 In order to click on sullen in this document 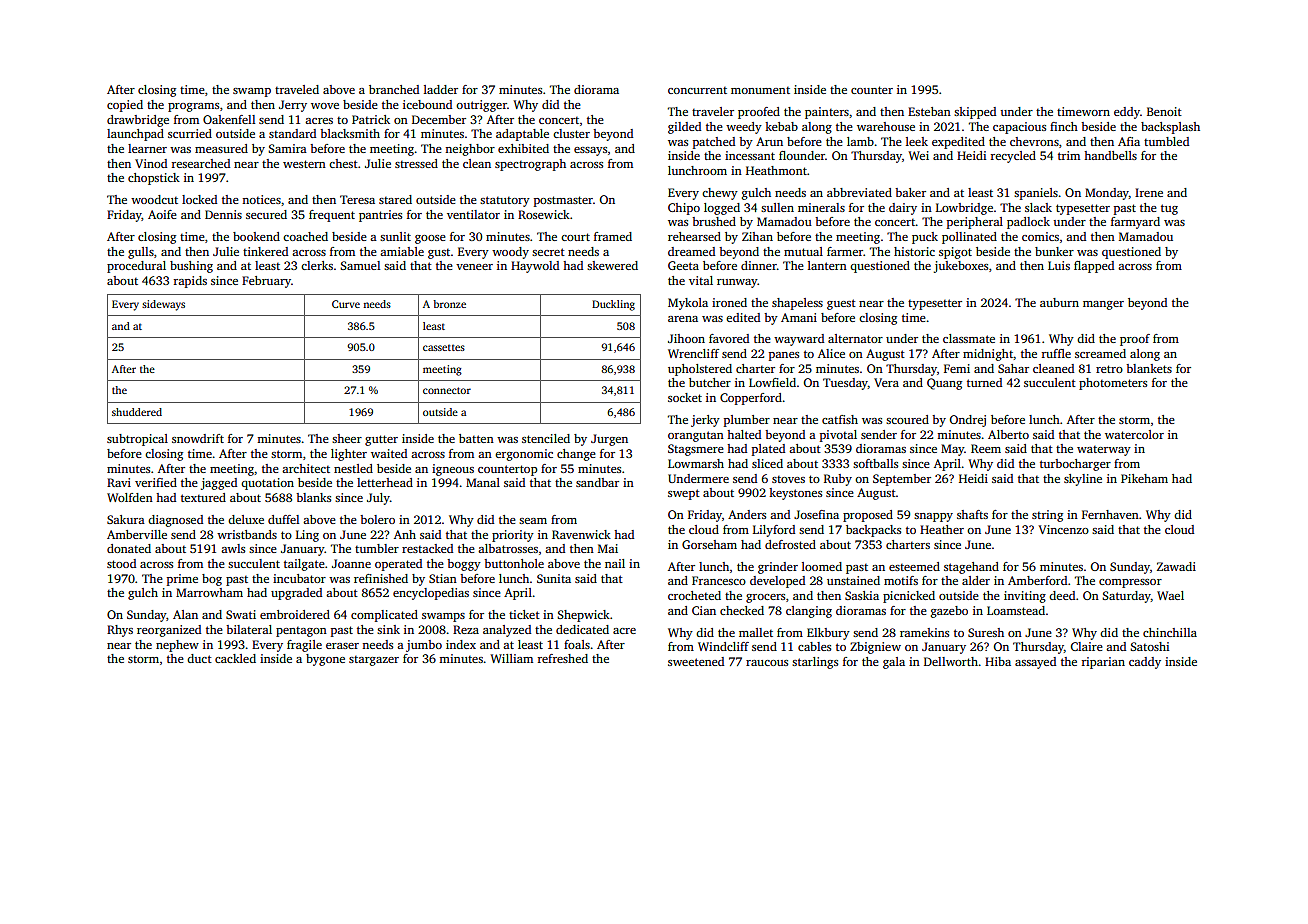, I will do `click(777, 207)`.
